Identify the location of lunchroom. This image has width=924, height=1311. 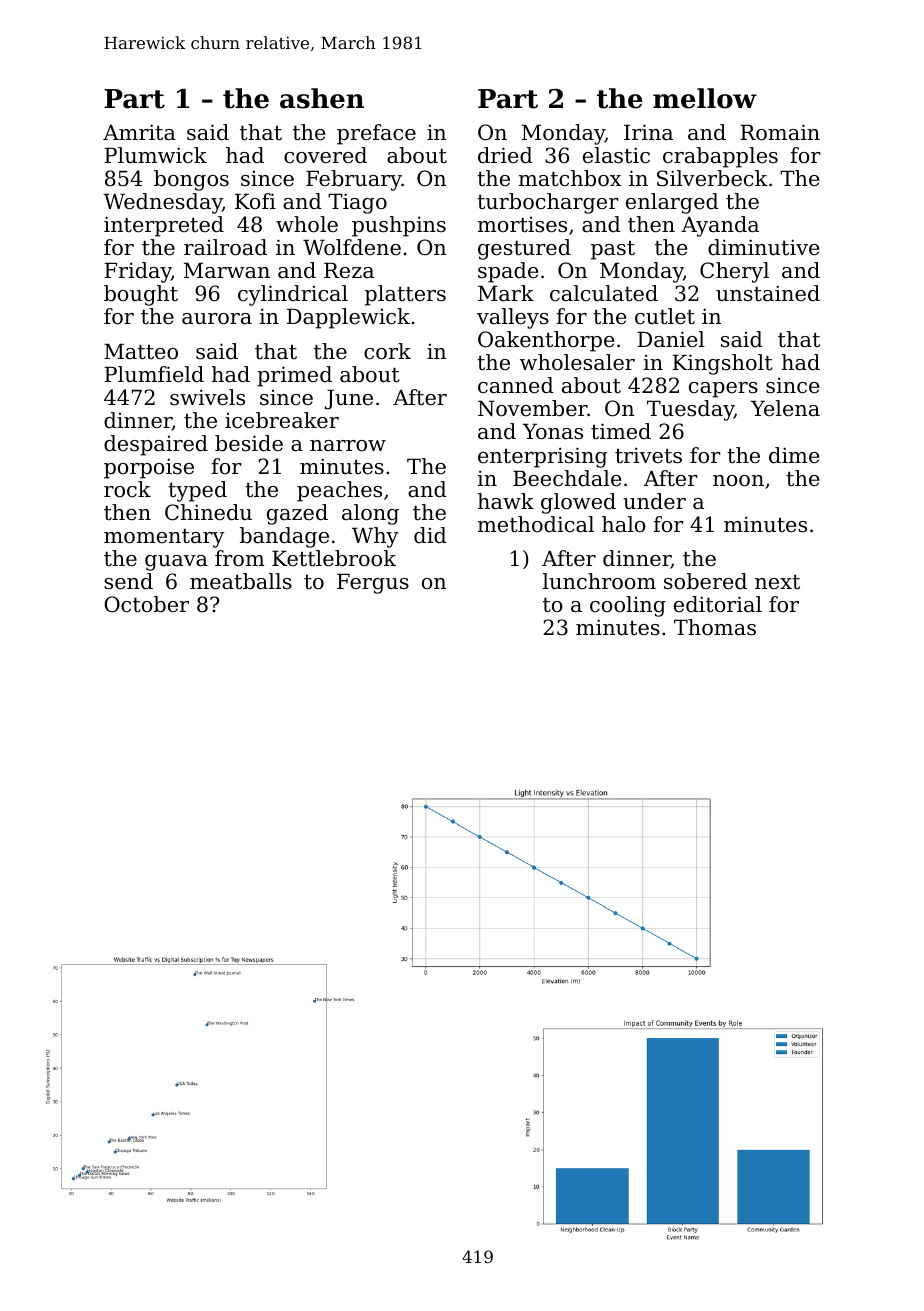
(599, 581).
